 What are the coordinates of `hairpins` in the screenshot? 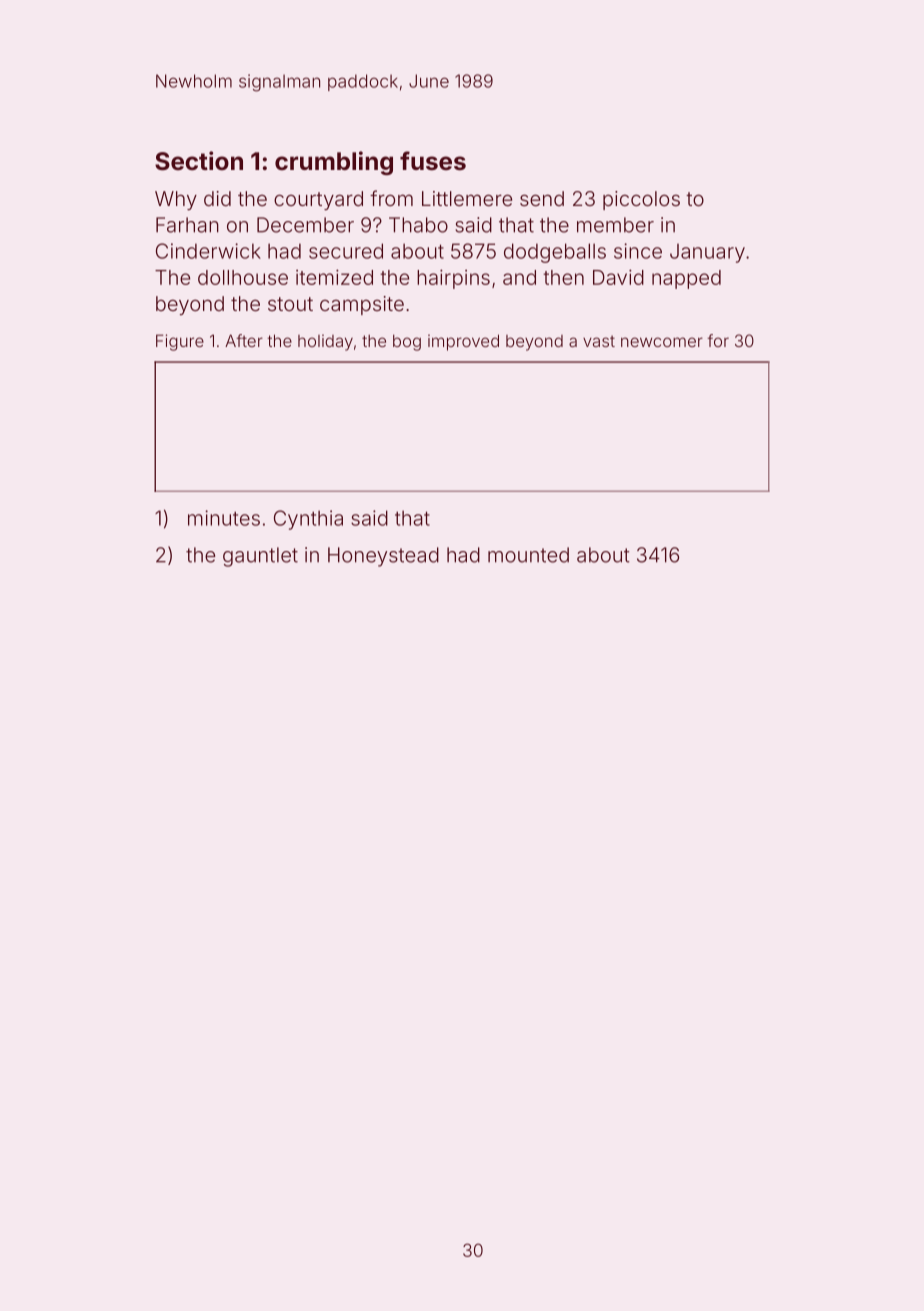 It's located at (453, 279).
